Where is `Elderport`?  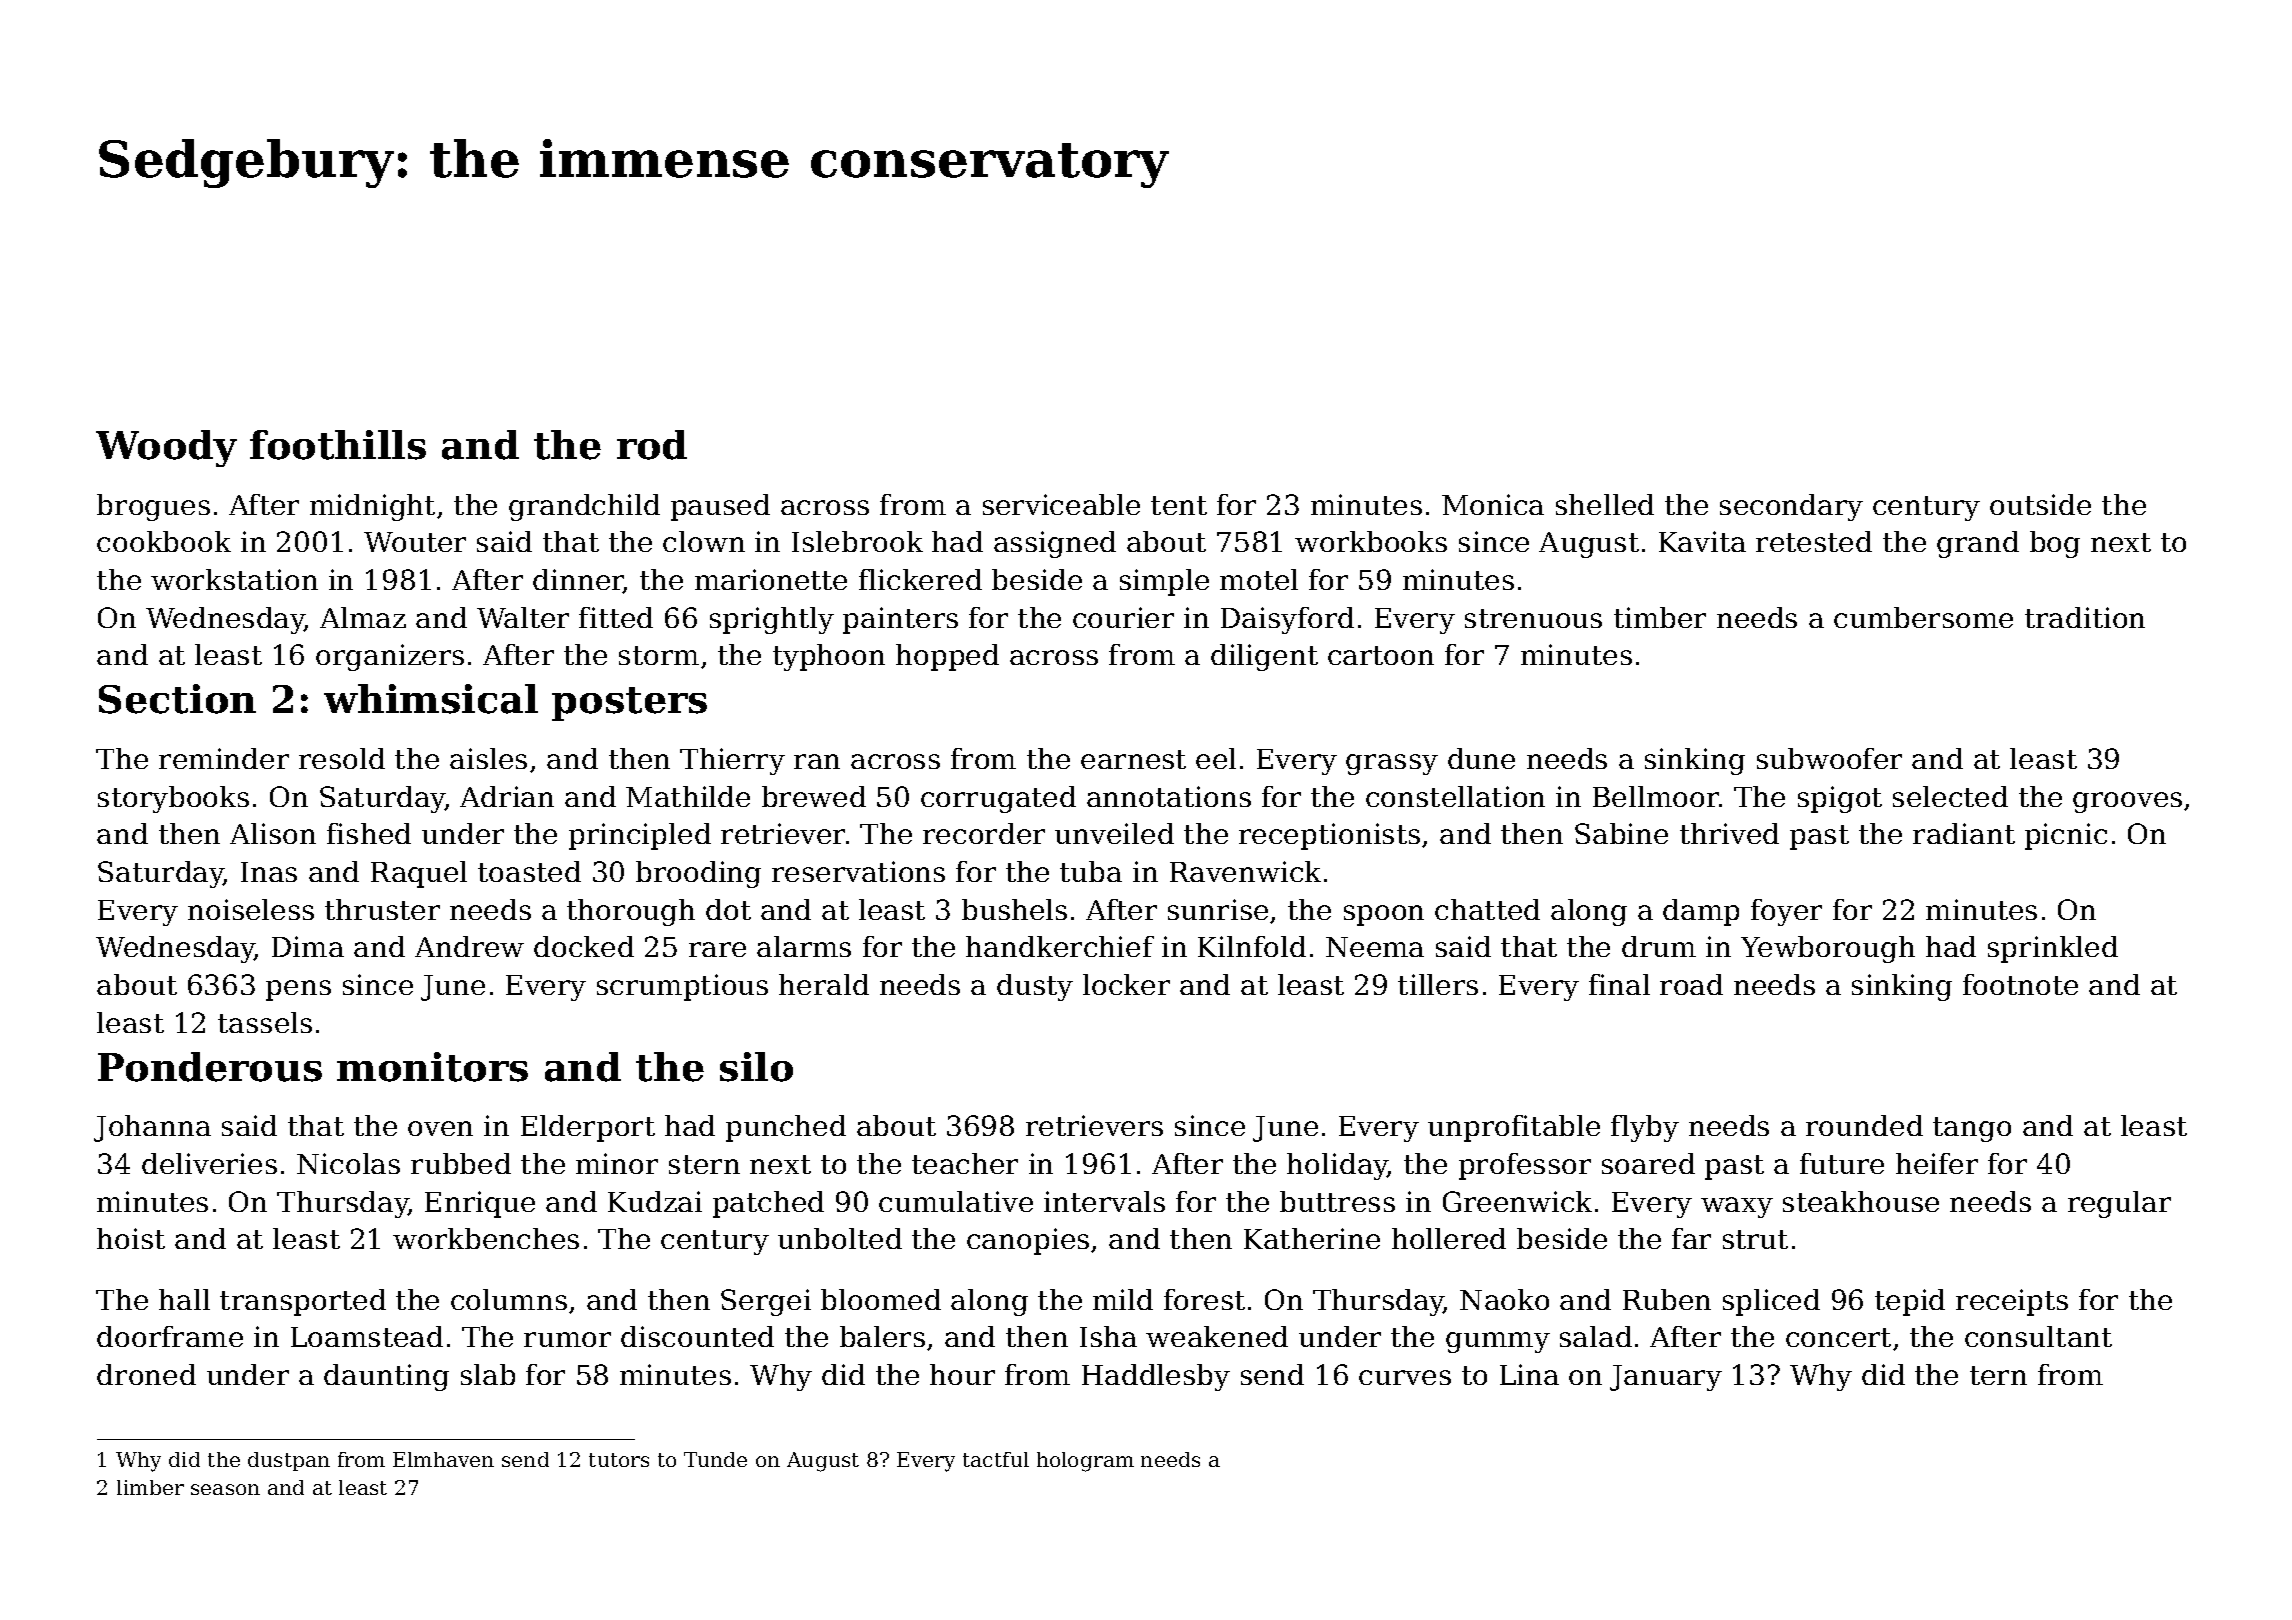
Elderport is located at coordinates (588, 1128).
